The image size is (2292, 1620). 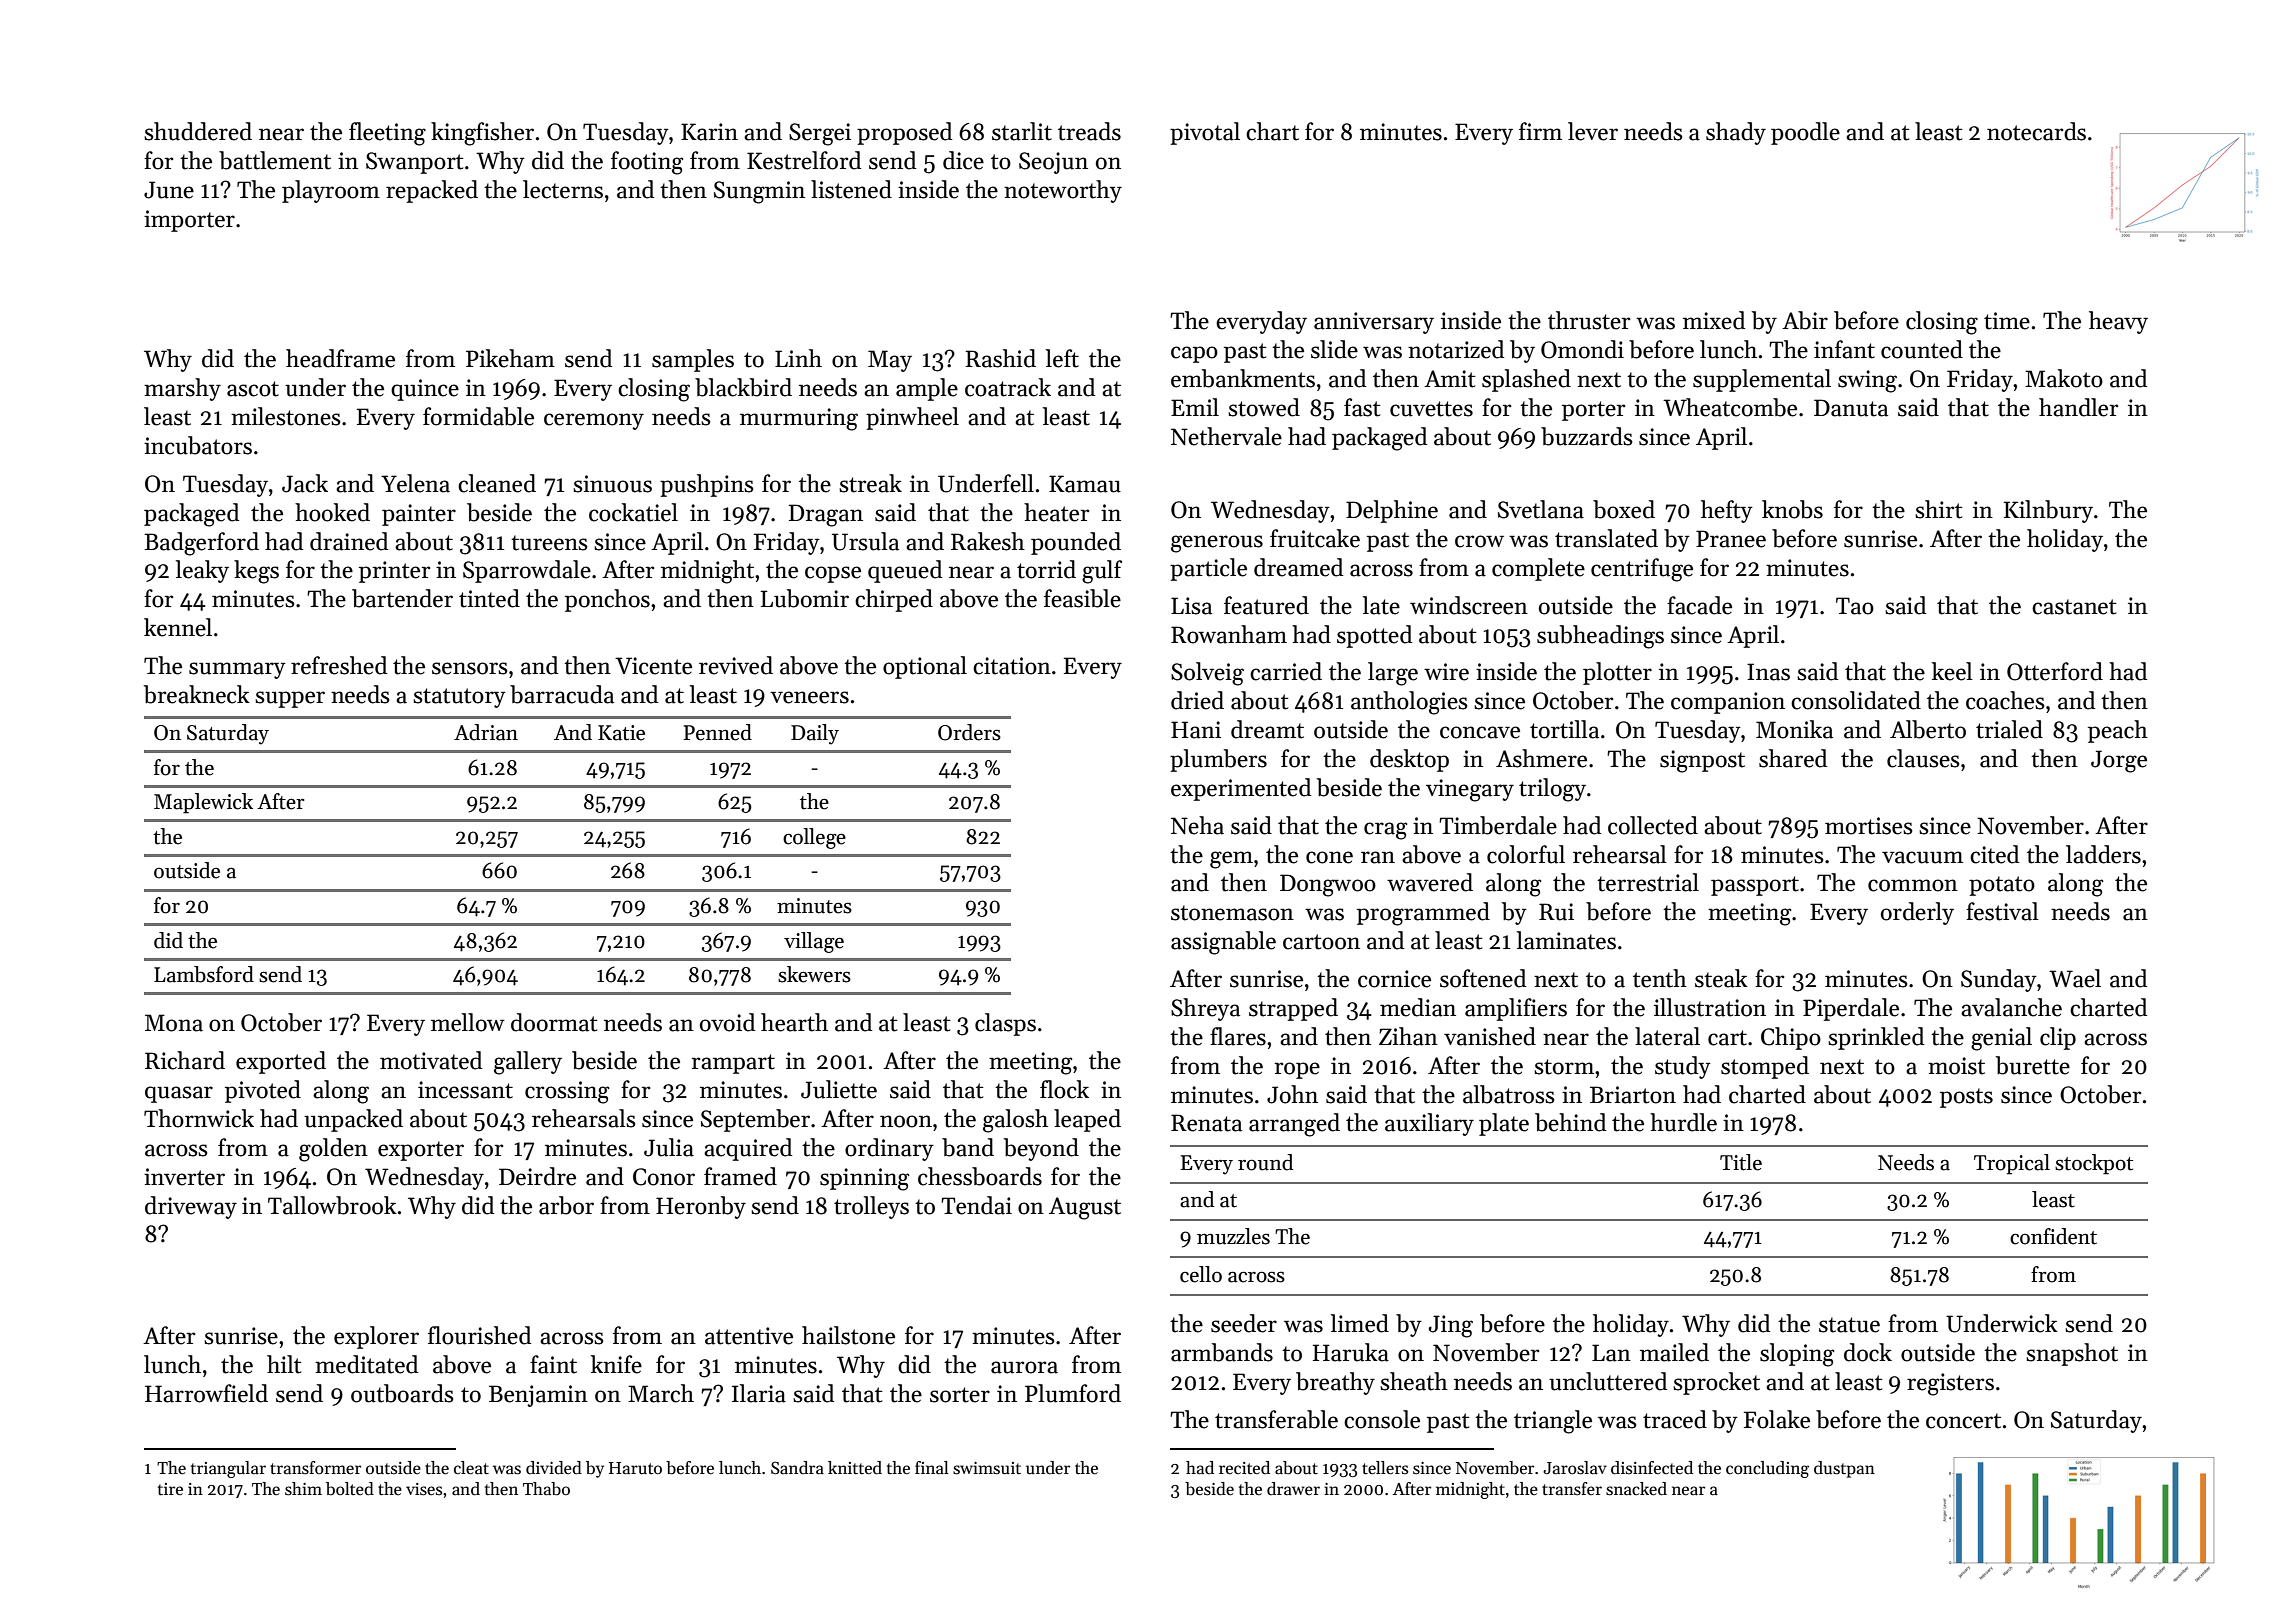 What do you see at coordinates (366, 1364) in the image?
I see `meditated` at bounding box center [366, 1364].
